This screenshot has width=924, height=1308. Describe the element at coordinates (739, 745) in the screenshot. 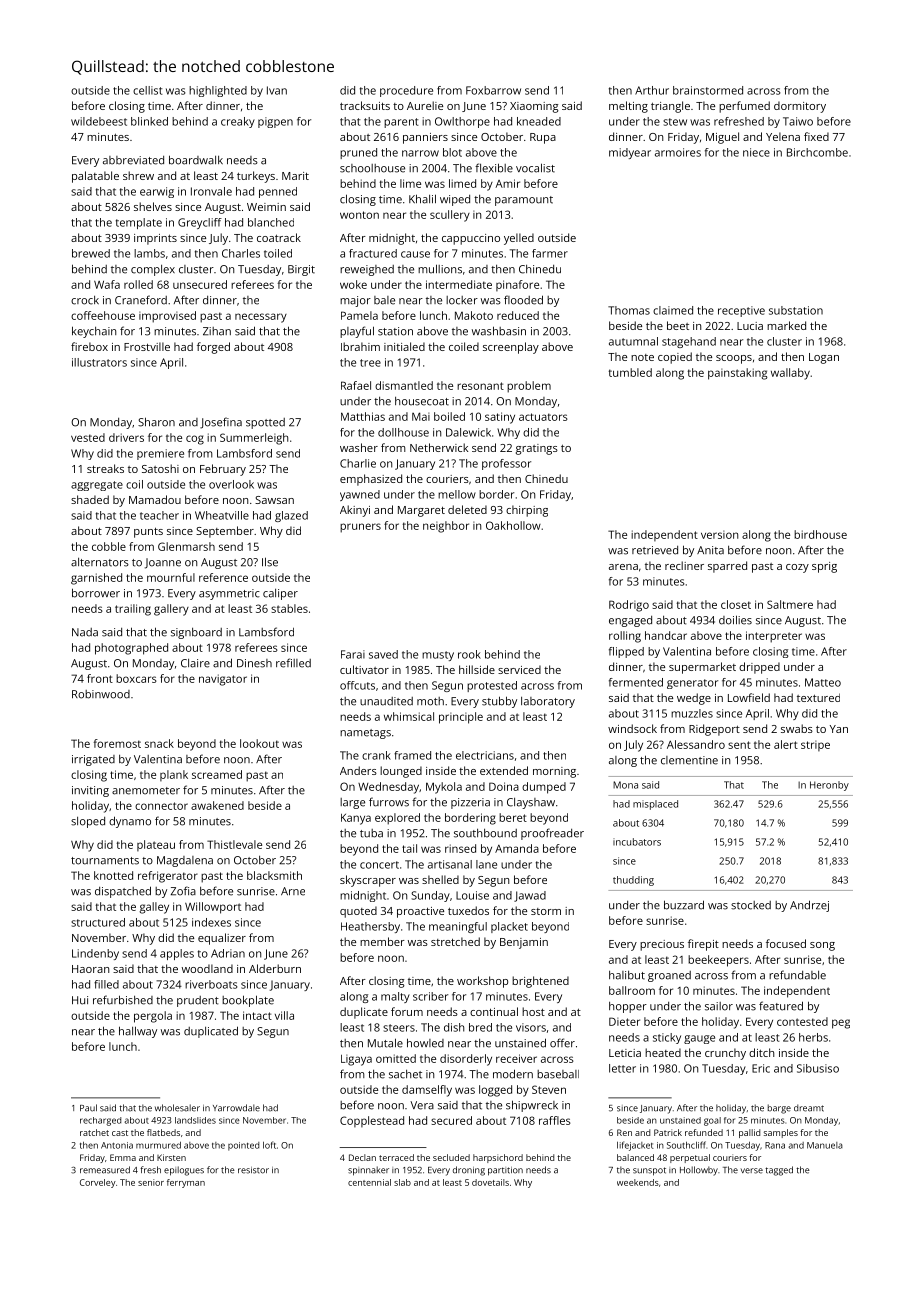

I see `sent` at that location.
